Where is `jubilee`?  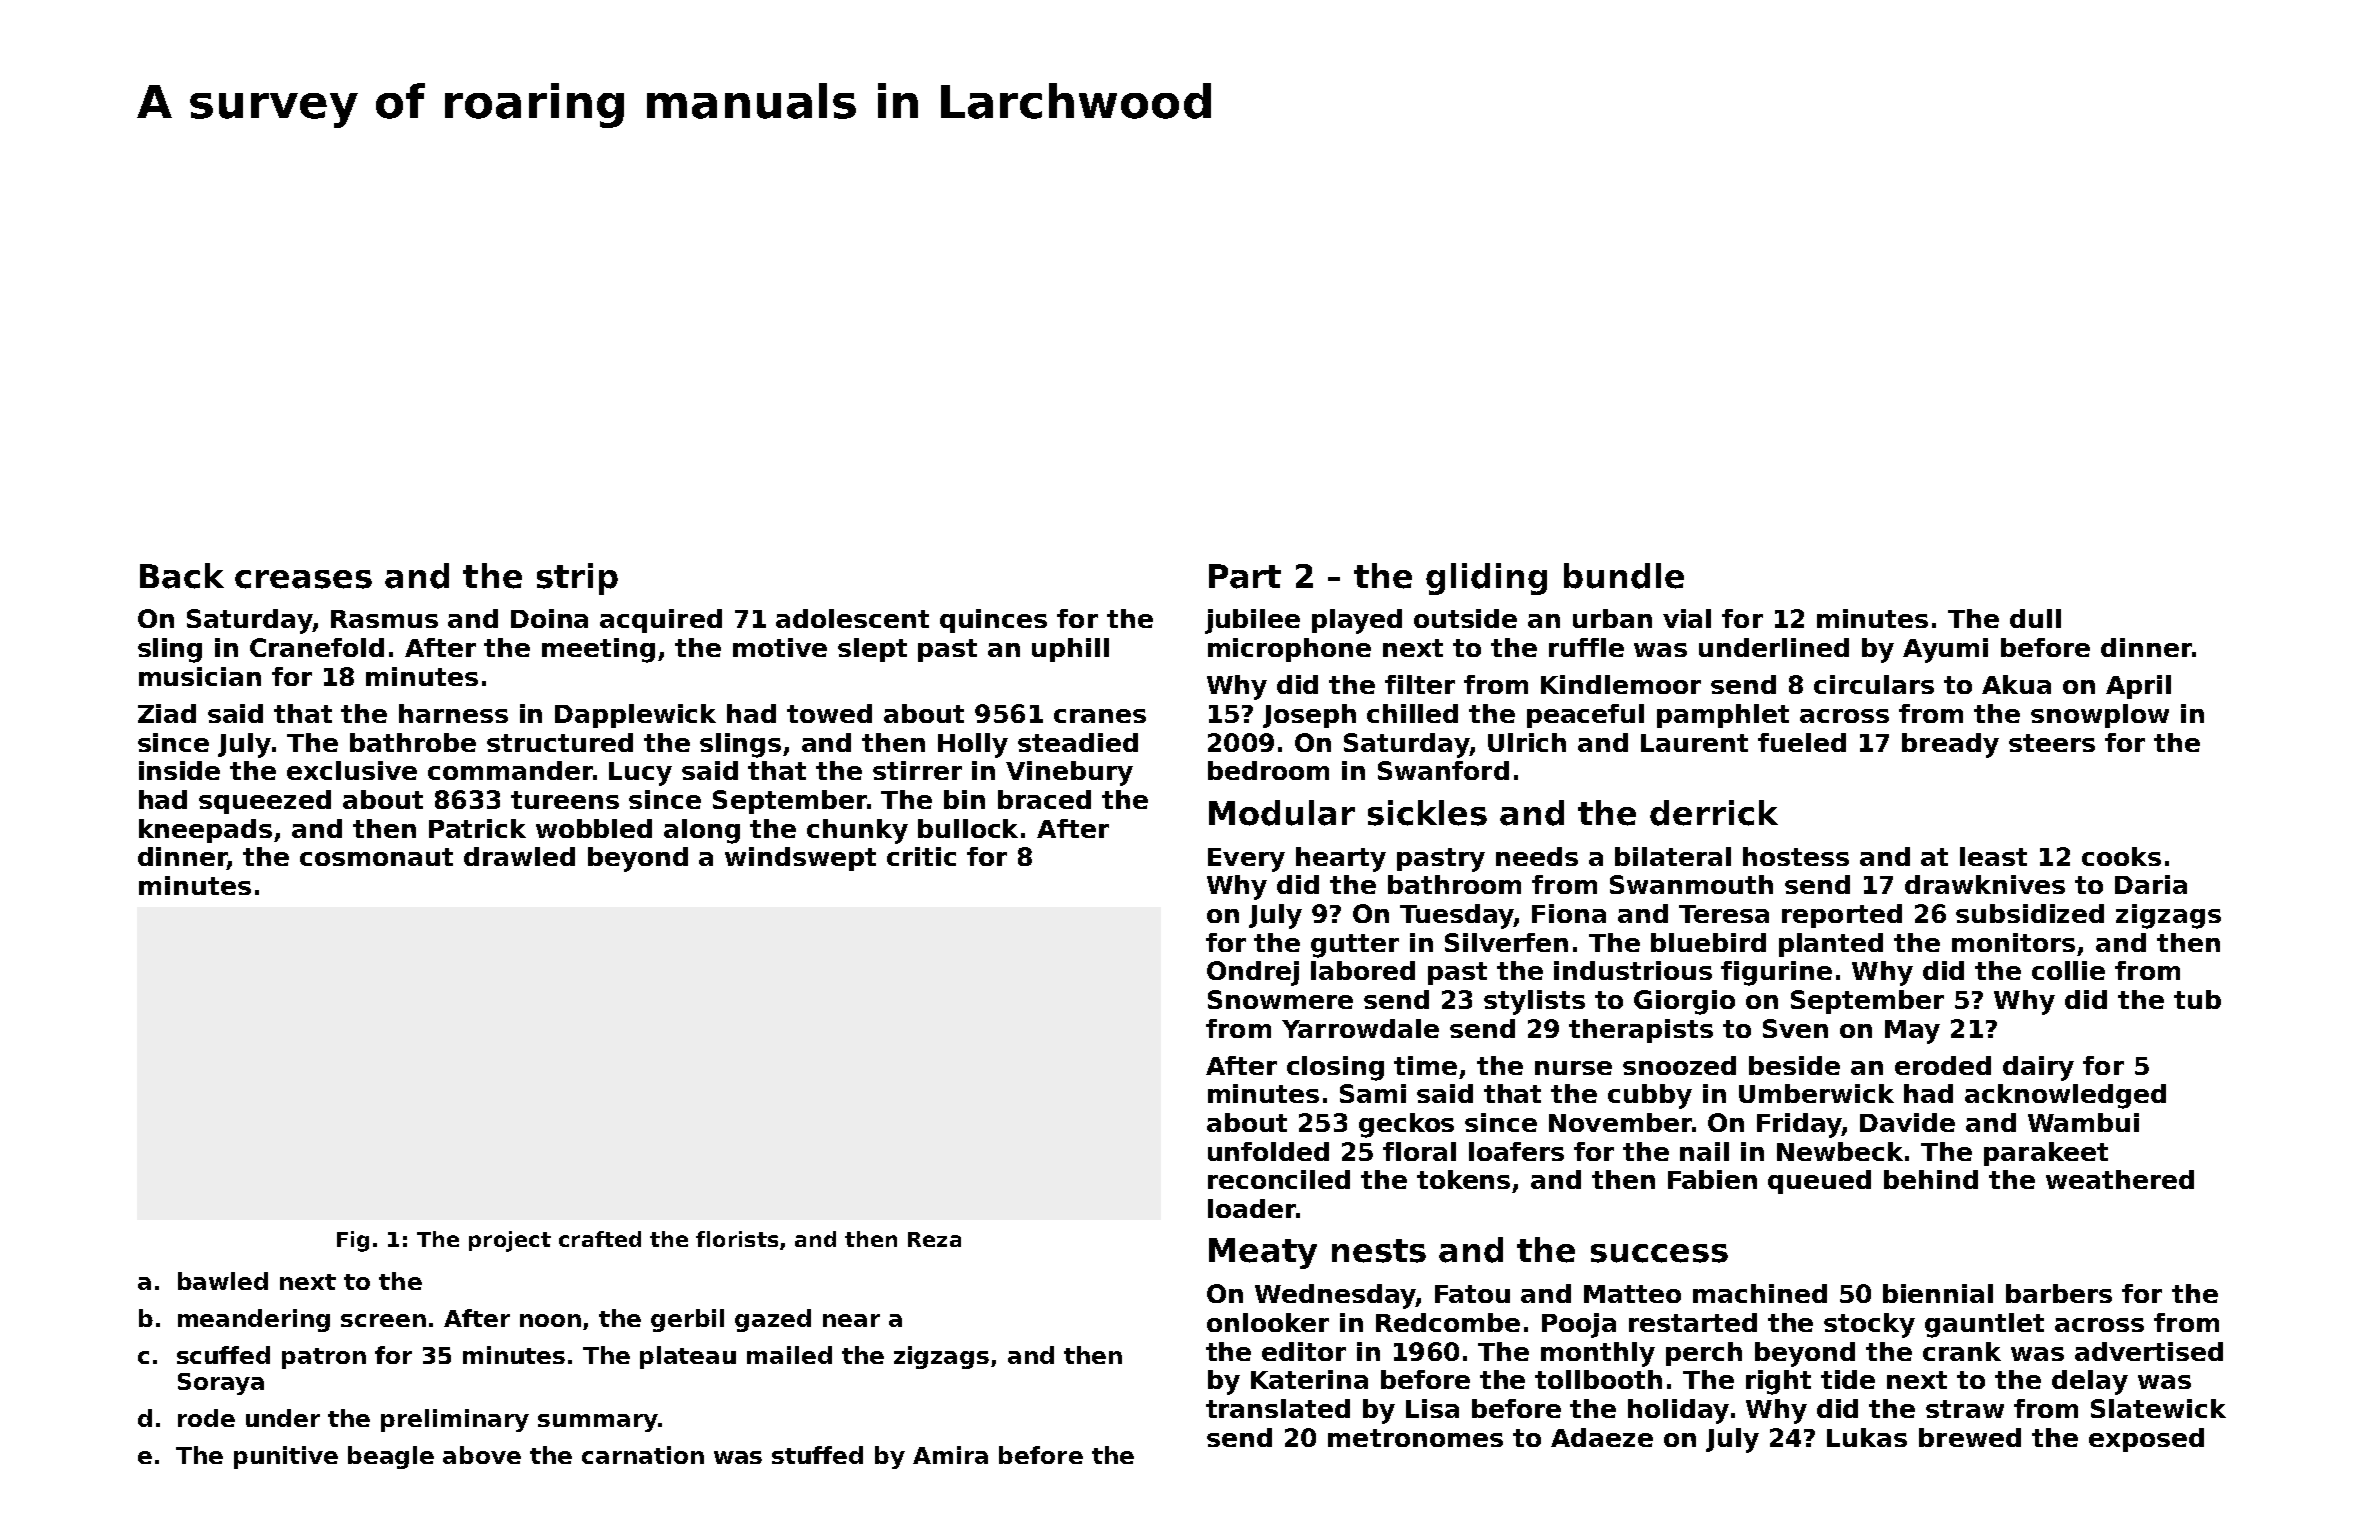 jubilee is located at coordinates (1252, 621).
